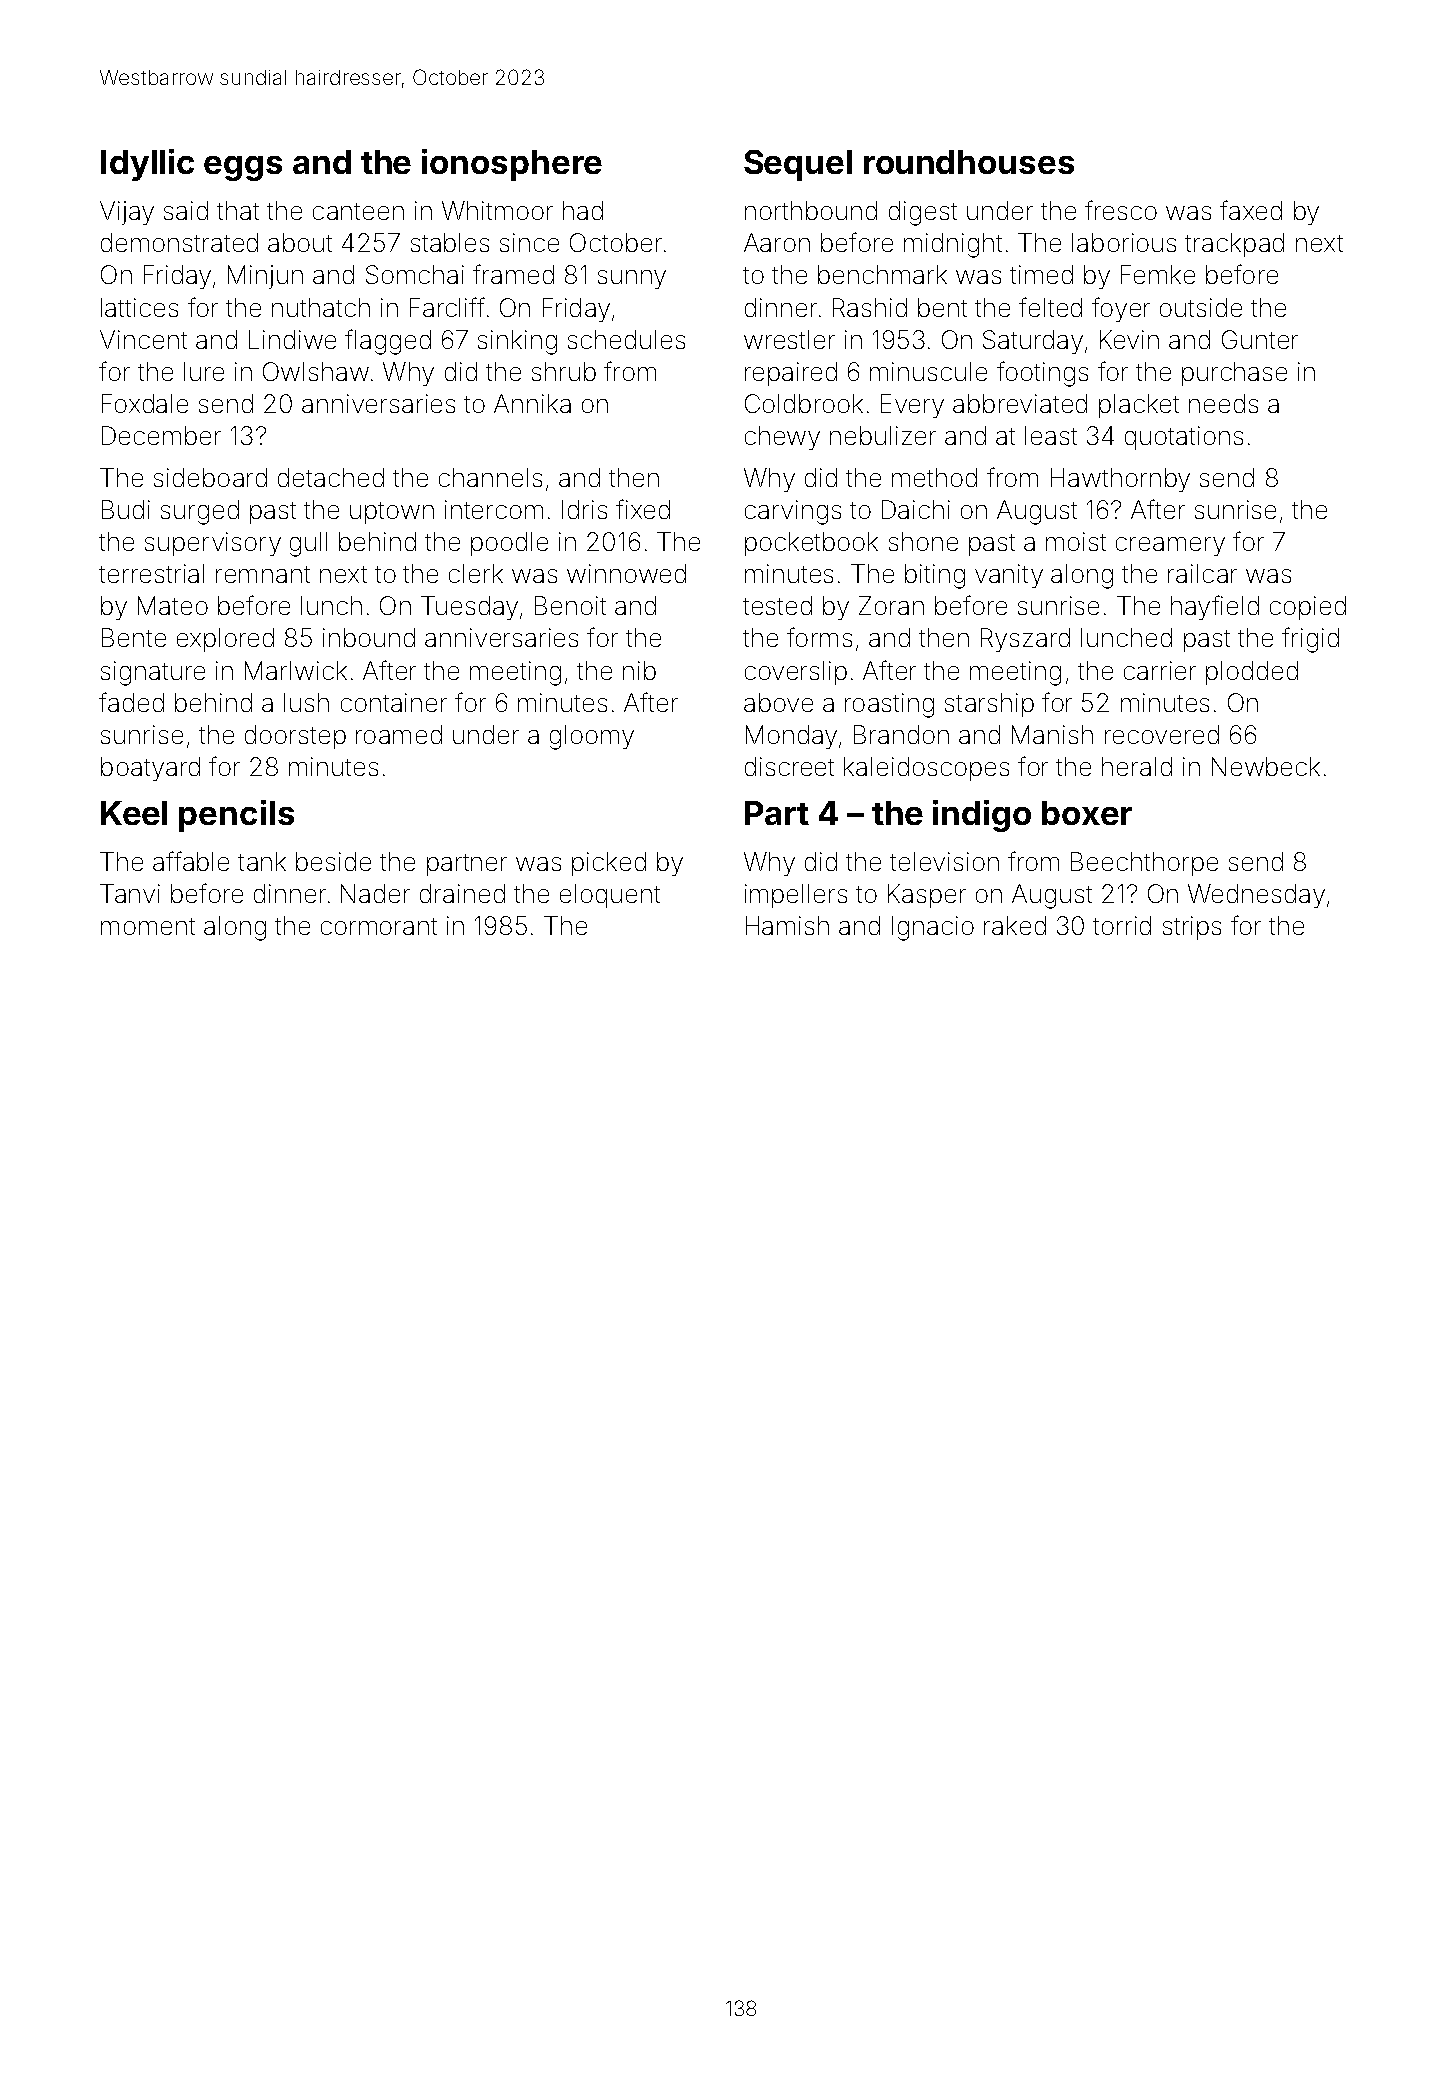 The height and width of the screenshot is (2100, 1450). Describe the element at coordinates (243, 168) in the screenshot. I see `eggs` at that location.
